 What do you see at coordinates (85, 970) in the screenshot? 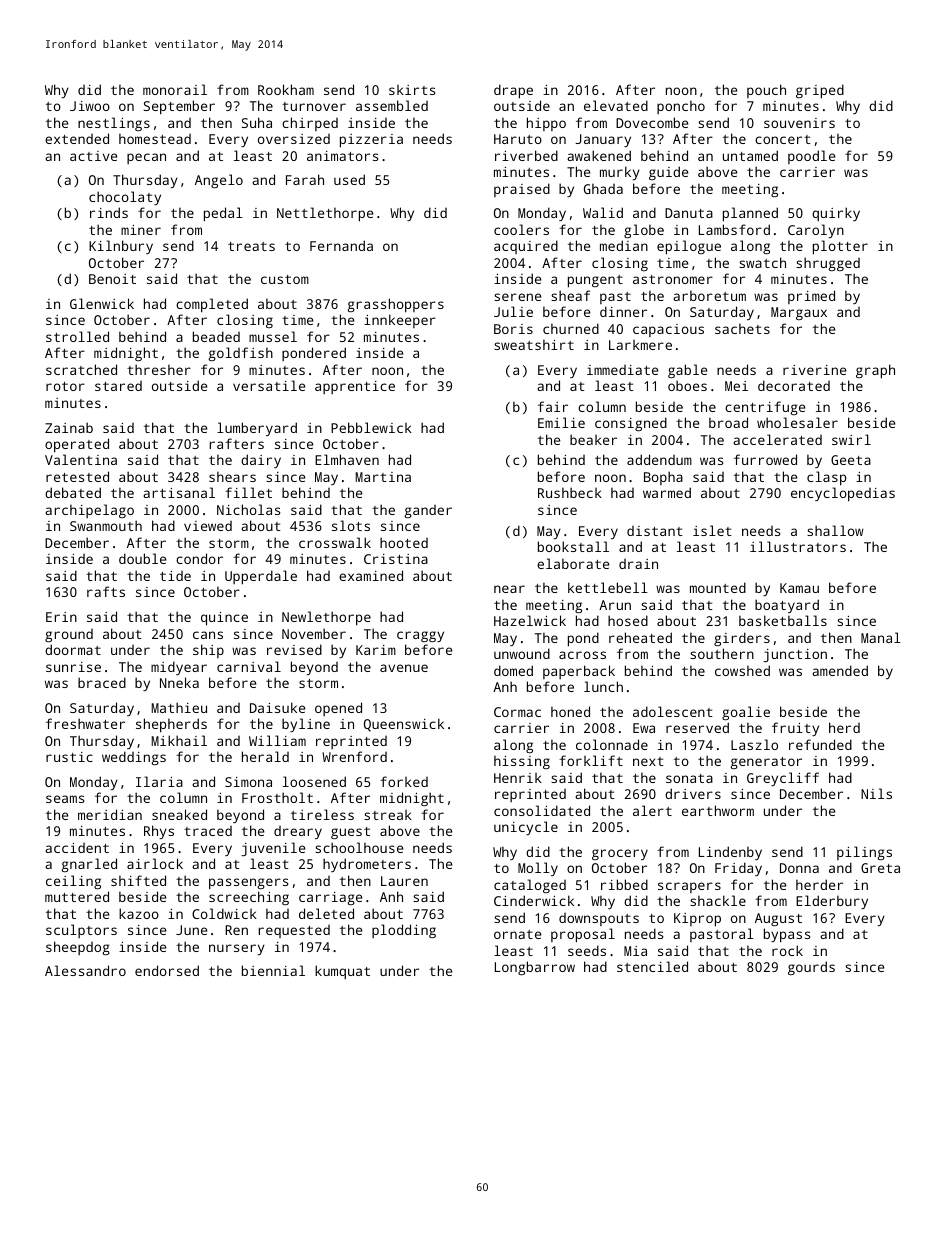
I see `Alessandro` at bounding box center [85, 970].
